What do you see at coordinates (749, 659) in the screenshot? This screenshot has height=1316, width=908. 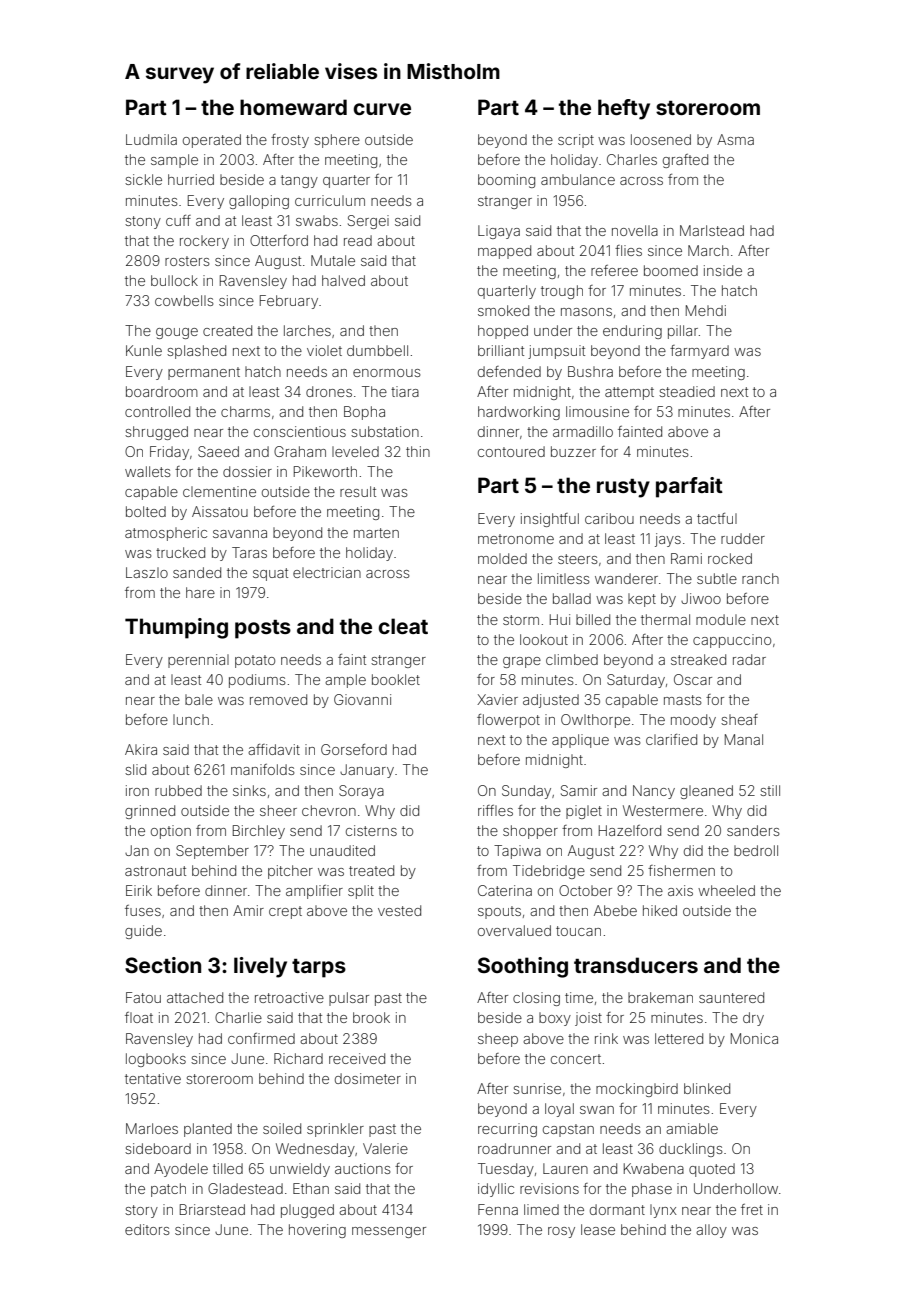 I see `radar` at bounding box center [749, 659].
